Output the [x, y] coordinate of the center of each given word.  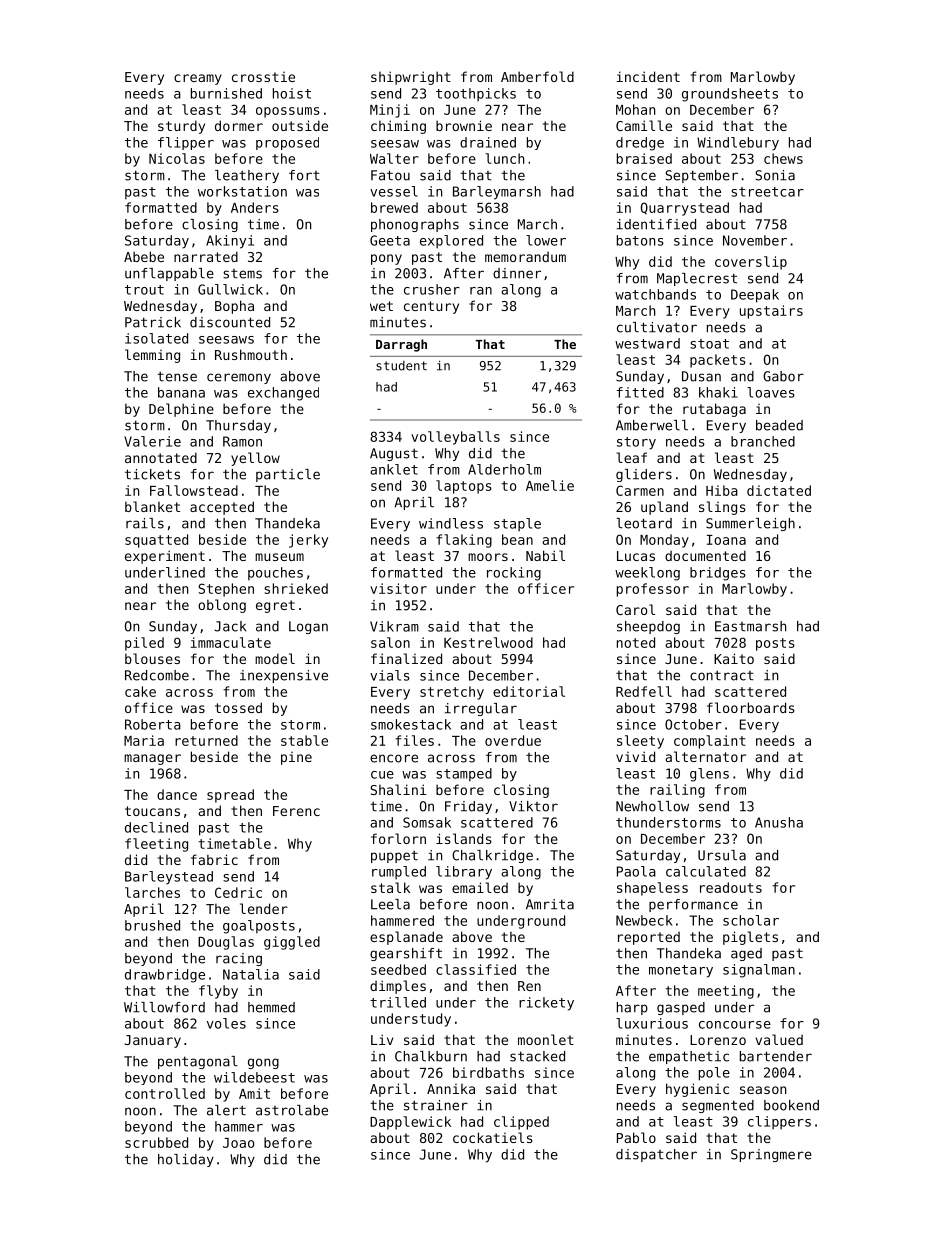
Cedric [238, 892]
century [431, 307]
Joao [238, 1143]
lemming [152, 356]
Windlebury [738, 144]
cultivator [657, 327]
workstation [242, 191]
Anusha [779, 822]
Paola [636, 871]
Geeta [390, 240]
